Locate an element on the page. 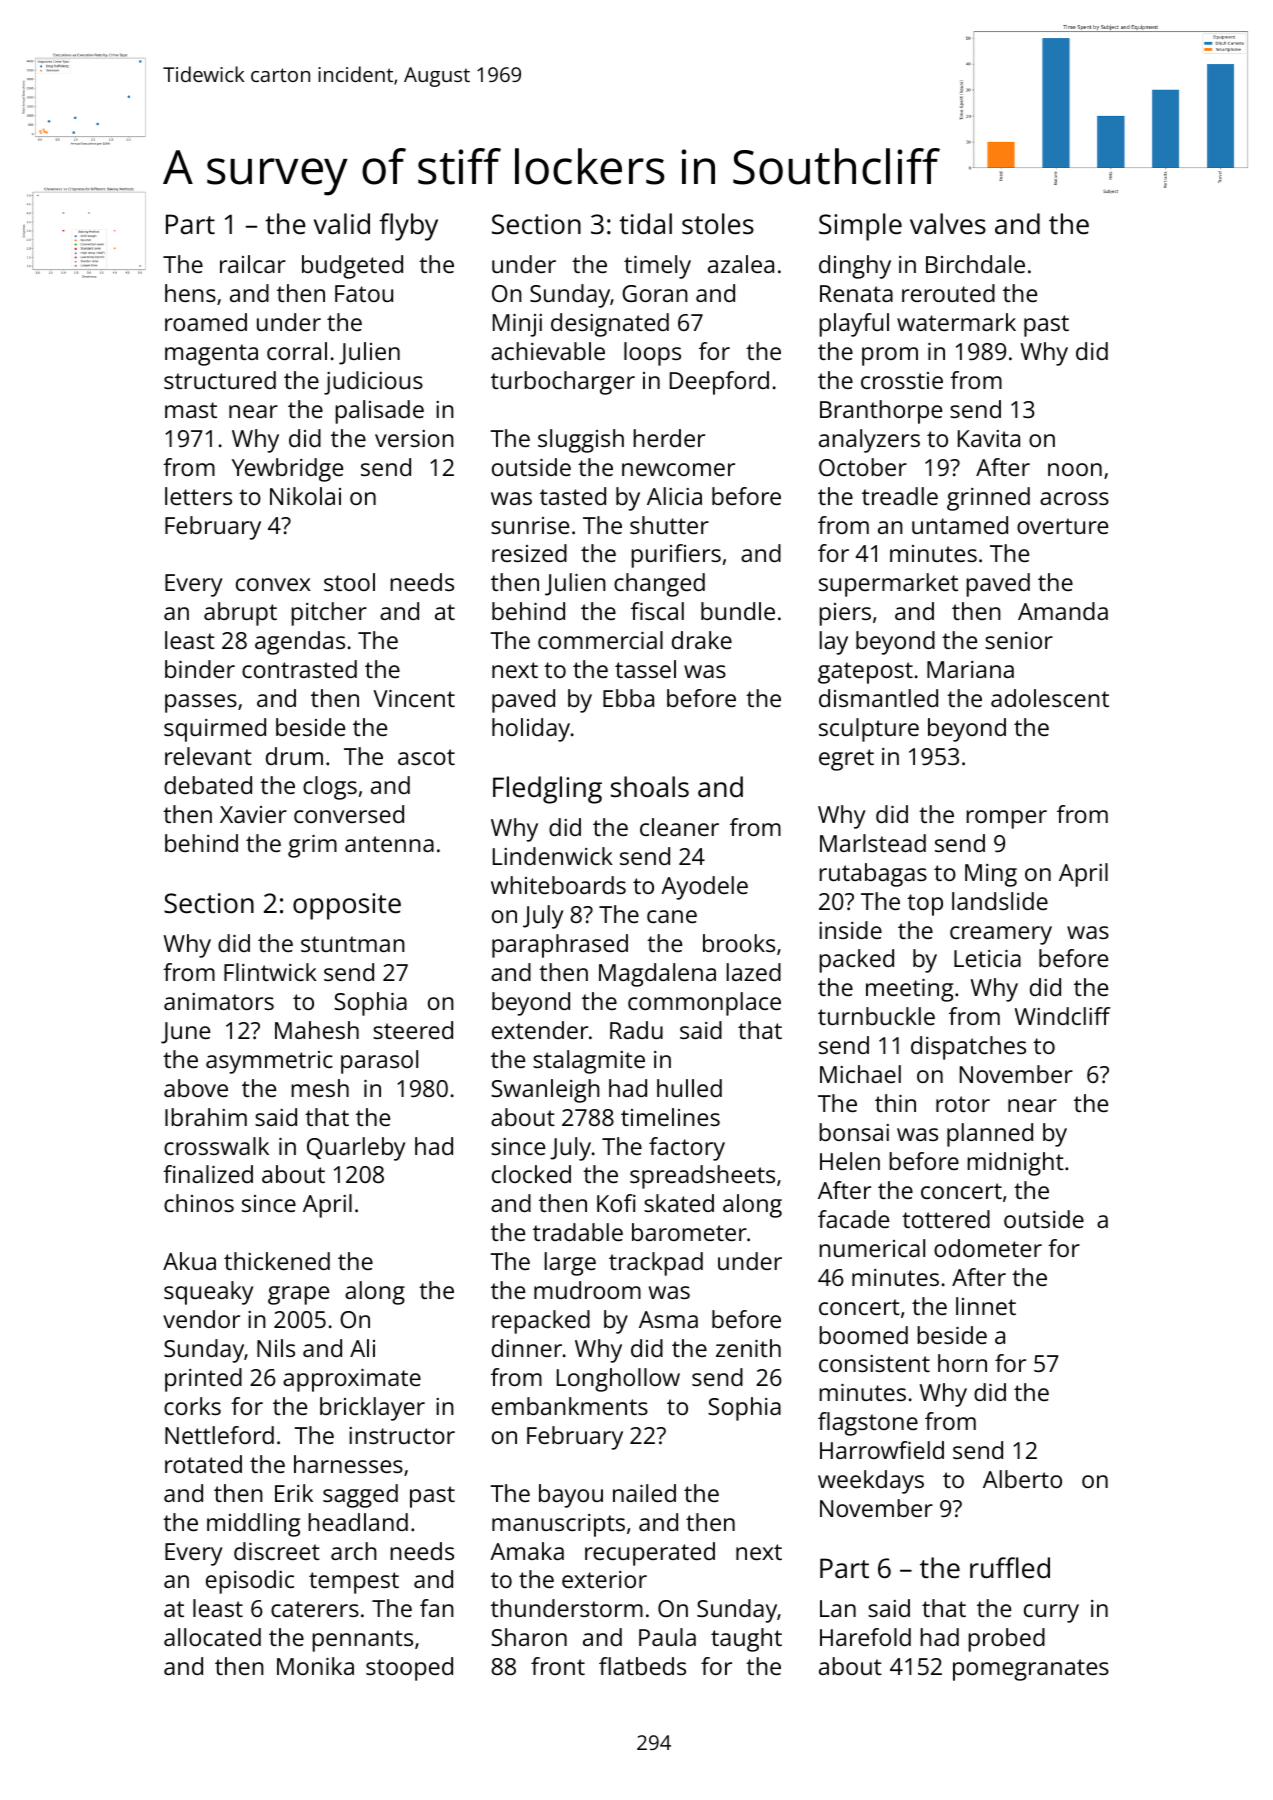  tidal is located at coordinates (645, 223).
